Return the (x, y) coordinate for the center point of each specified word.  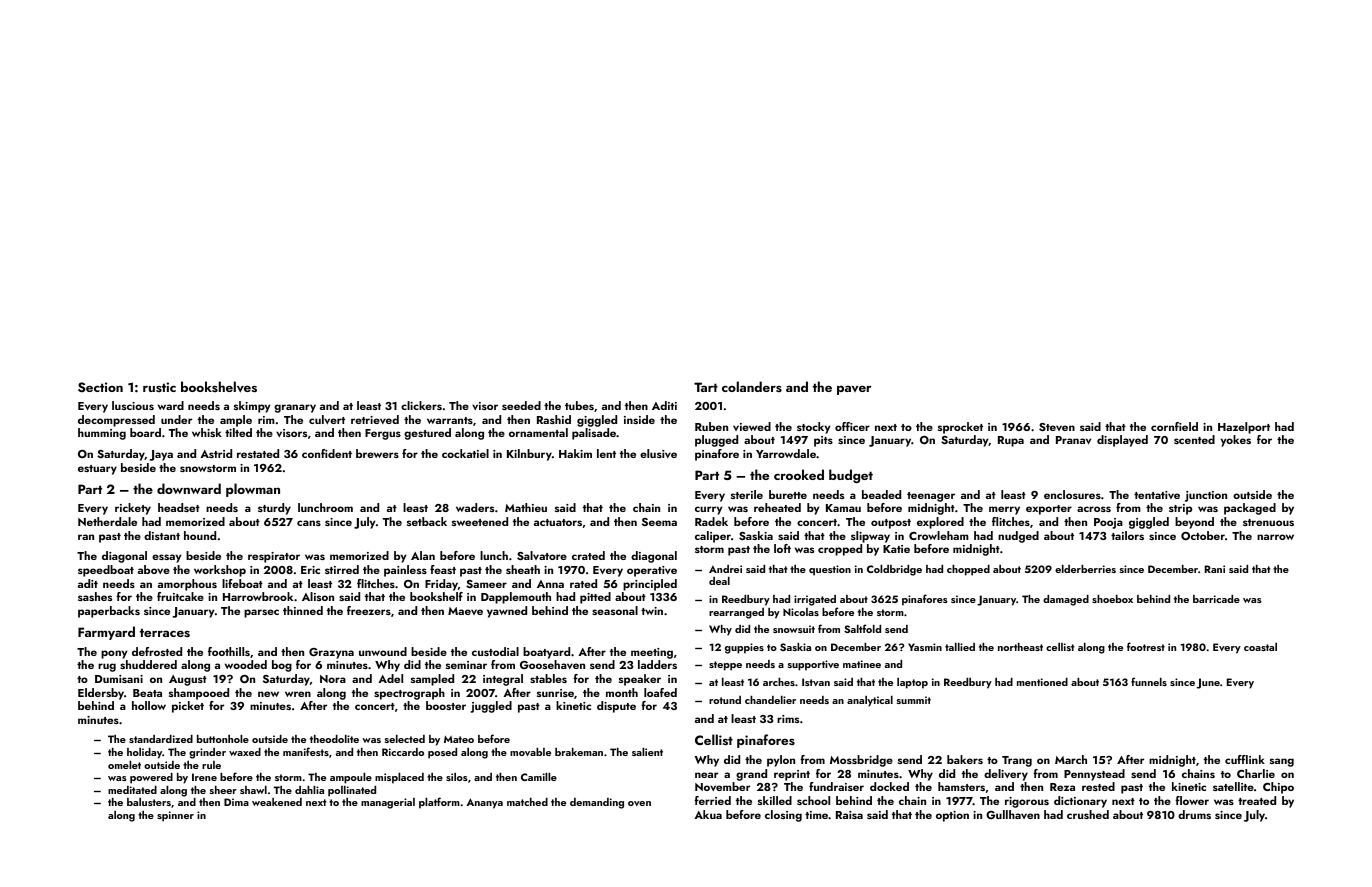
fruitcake (180, 596)
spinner (175, 816)
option (952, 816)
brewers (377, 453)
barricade (1216, 599)
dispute (616, 707)
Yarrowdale (786, 453)
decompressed (116, 421)
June (1208, 683)
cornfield (1174, 426)
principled (650, 585)
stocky (813, 428)
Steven (1057, 427)
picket (188, 707)
